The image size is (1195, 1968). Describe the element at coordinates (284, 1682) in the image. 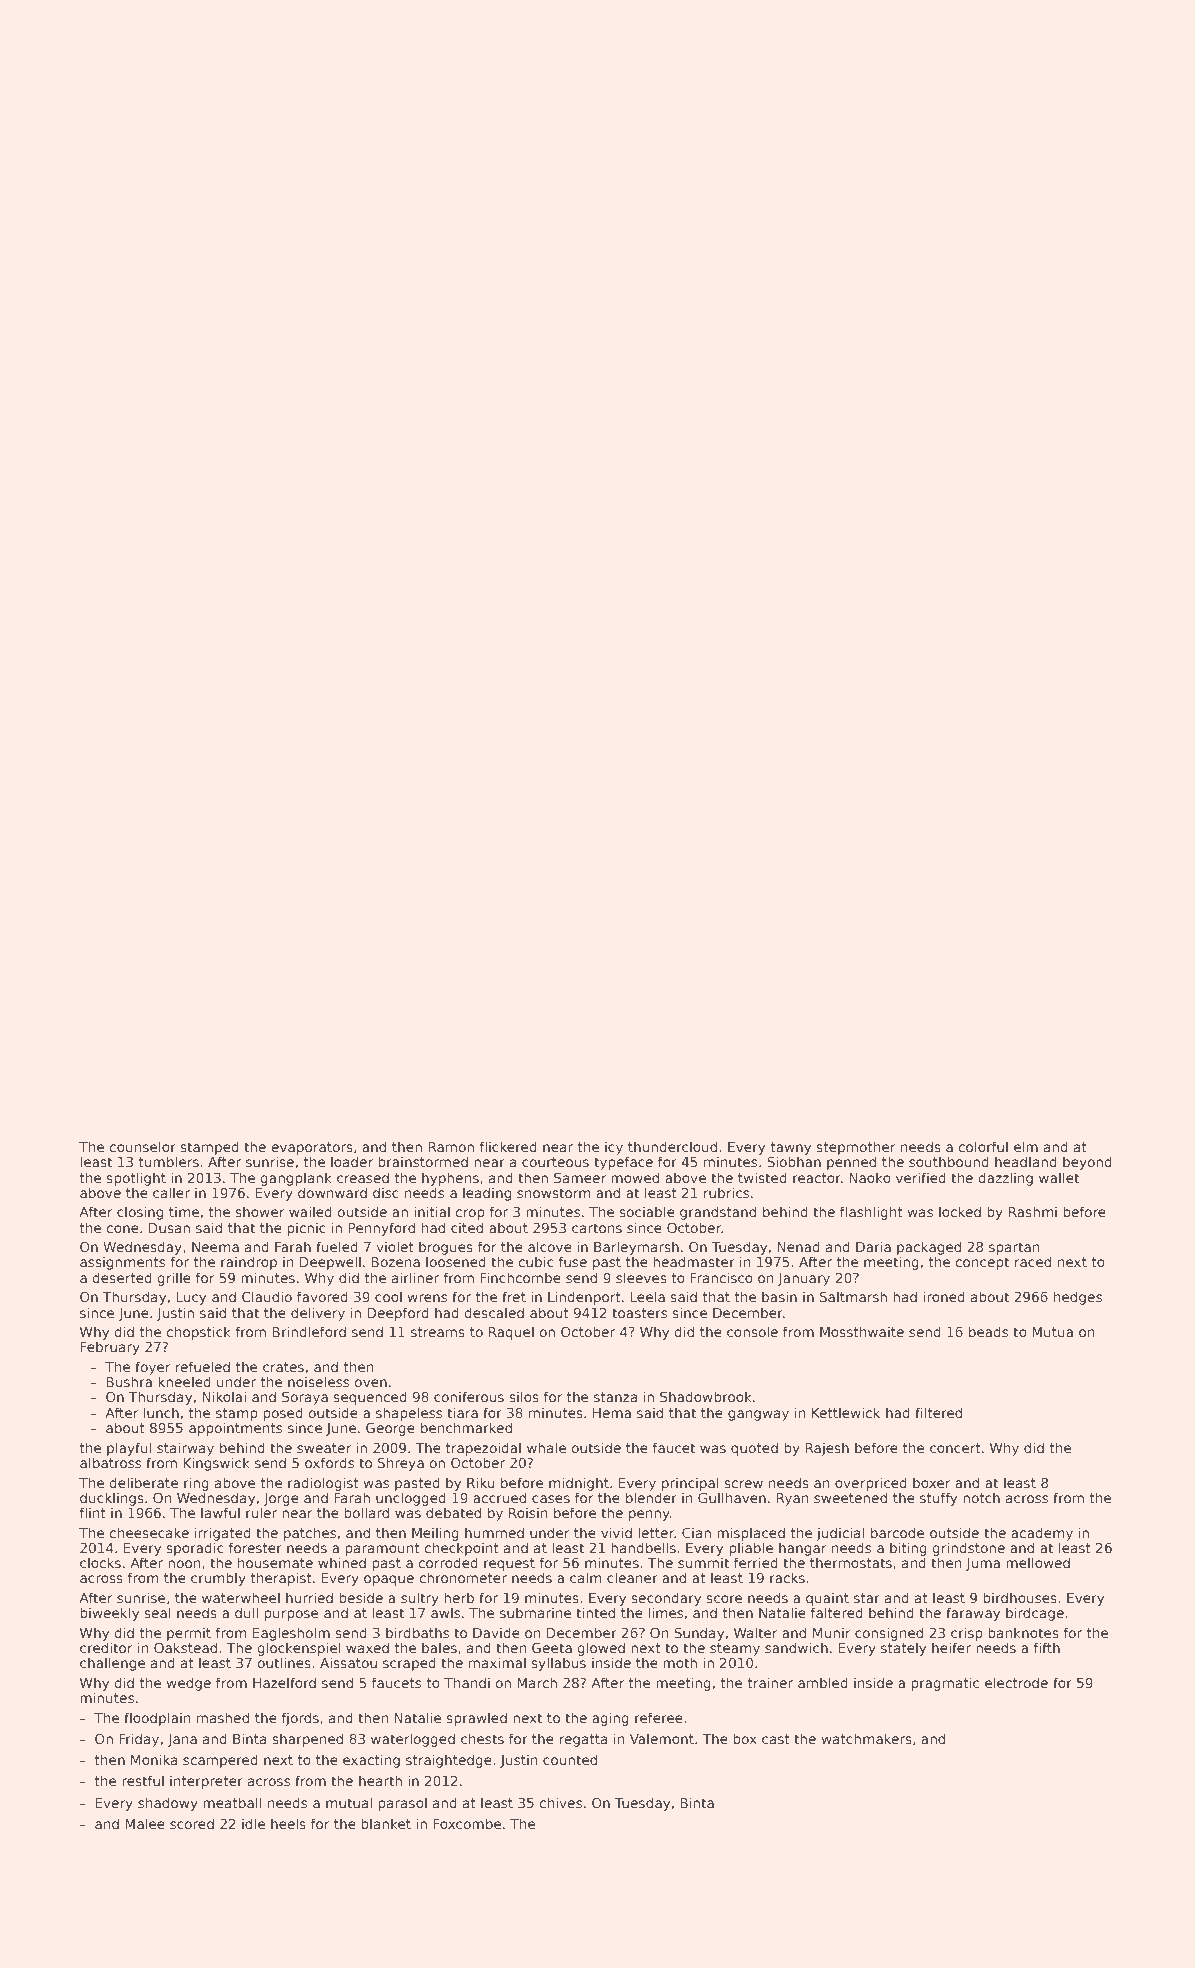

I see `Hazelford` at that location.
